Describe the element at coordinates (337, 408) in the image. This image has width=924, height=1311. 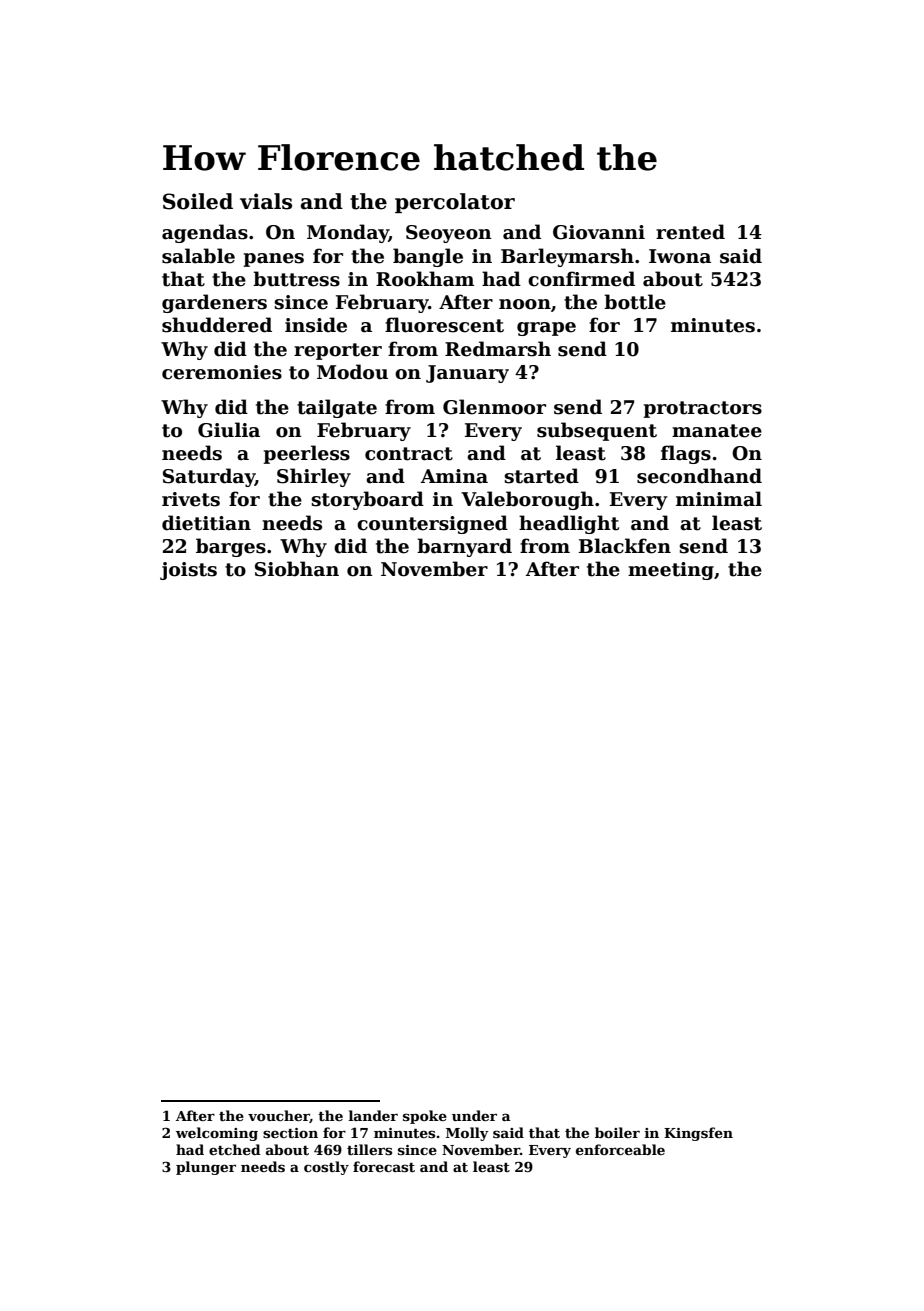
I see `tailgate` at that location.
